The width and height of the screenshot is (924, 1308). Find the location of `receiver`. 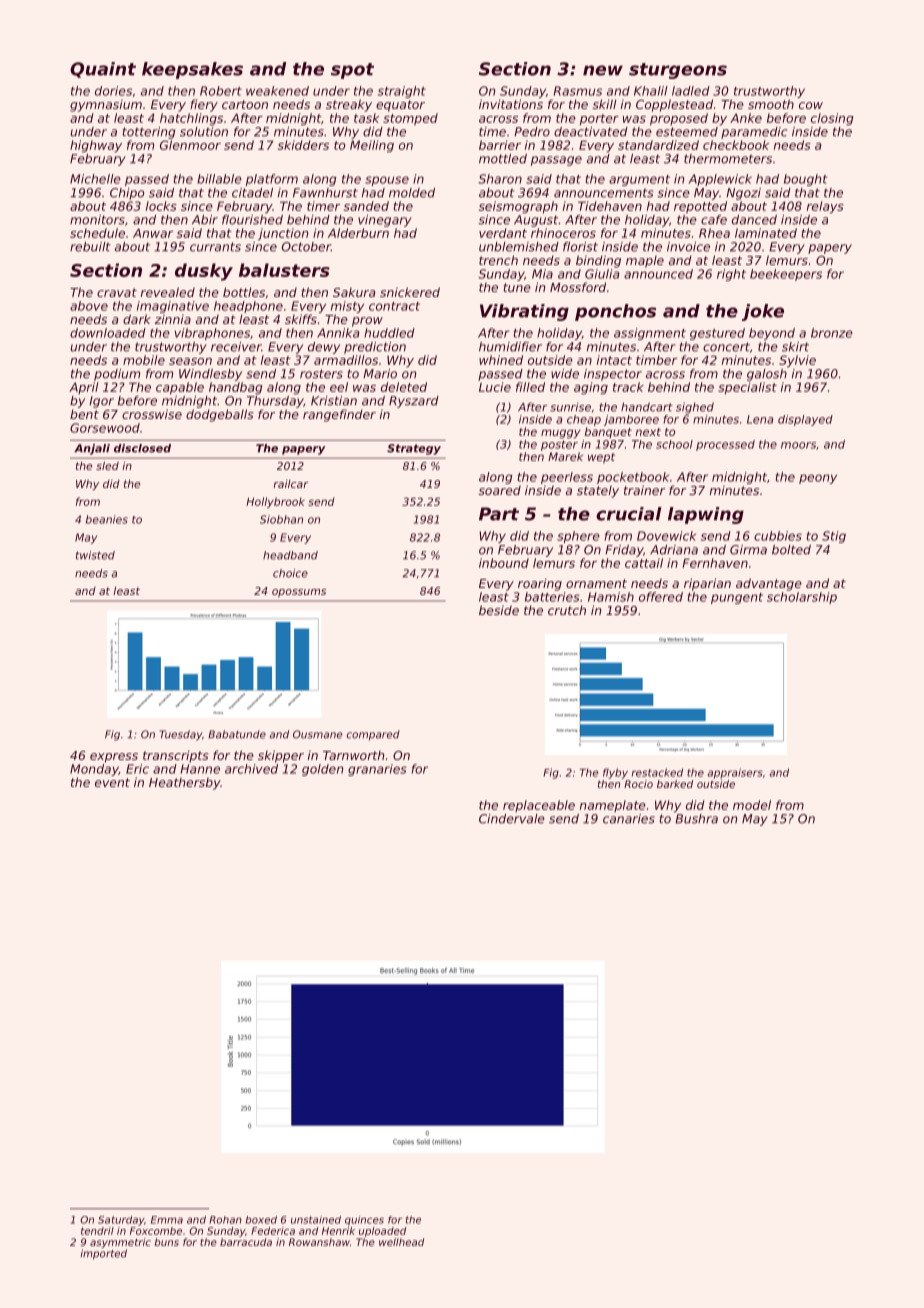

receiver is located at coordinates (236, 347).
